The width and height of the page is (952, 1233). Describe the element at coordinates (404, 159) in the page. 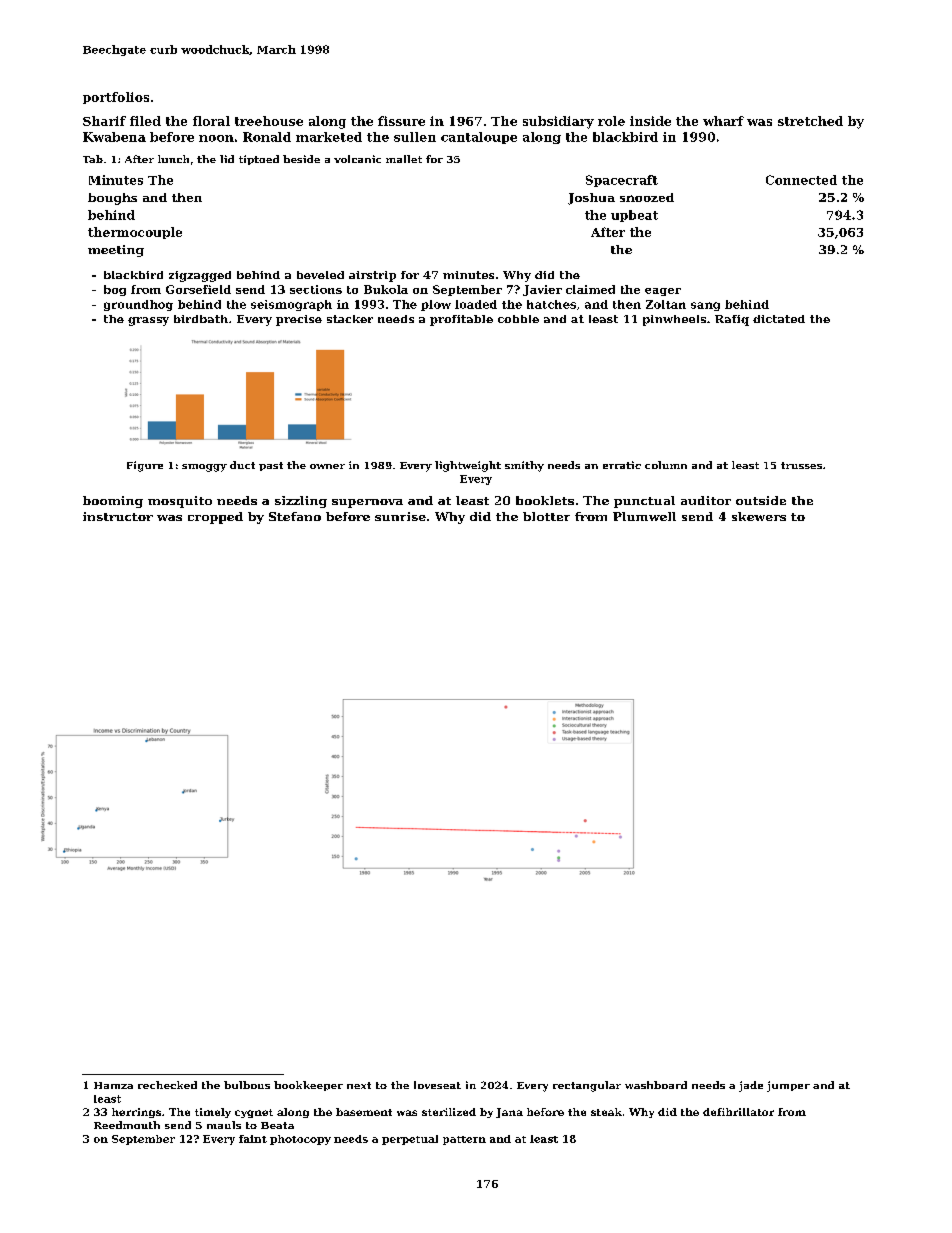

I see `mallet` at that location.
